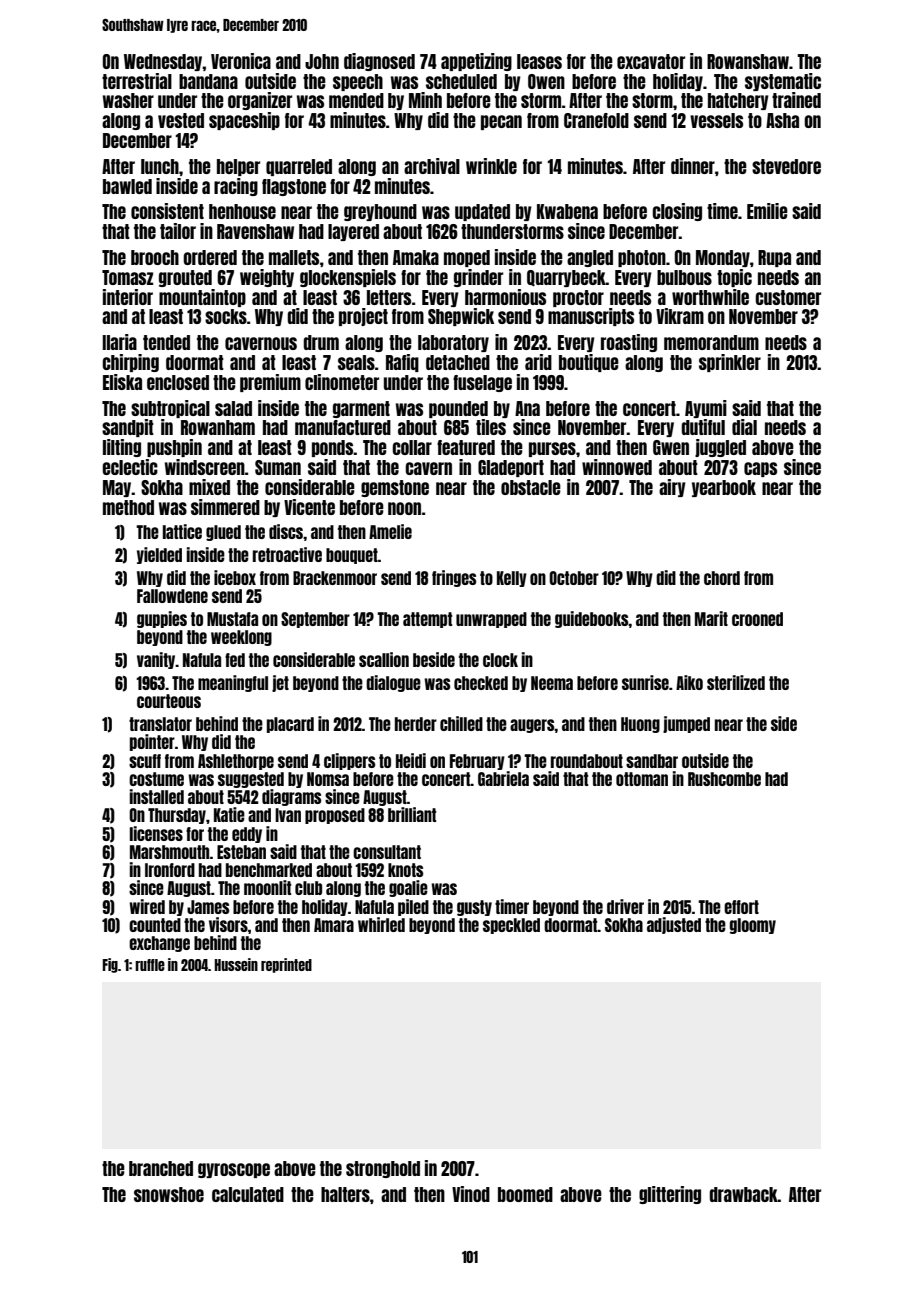 Image resolution: width=924 pixels, height=1308 pixels. I want to click on adjusted, so click(674, 925).
